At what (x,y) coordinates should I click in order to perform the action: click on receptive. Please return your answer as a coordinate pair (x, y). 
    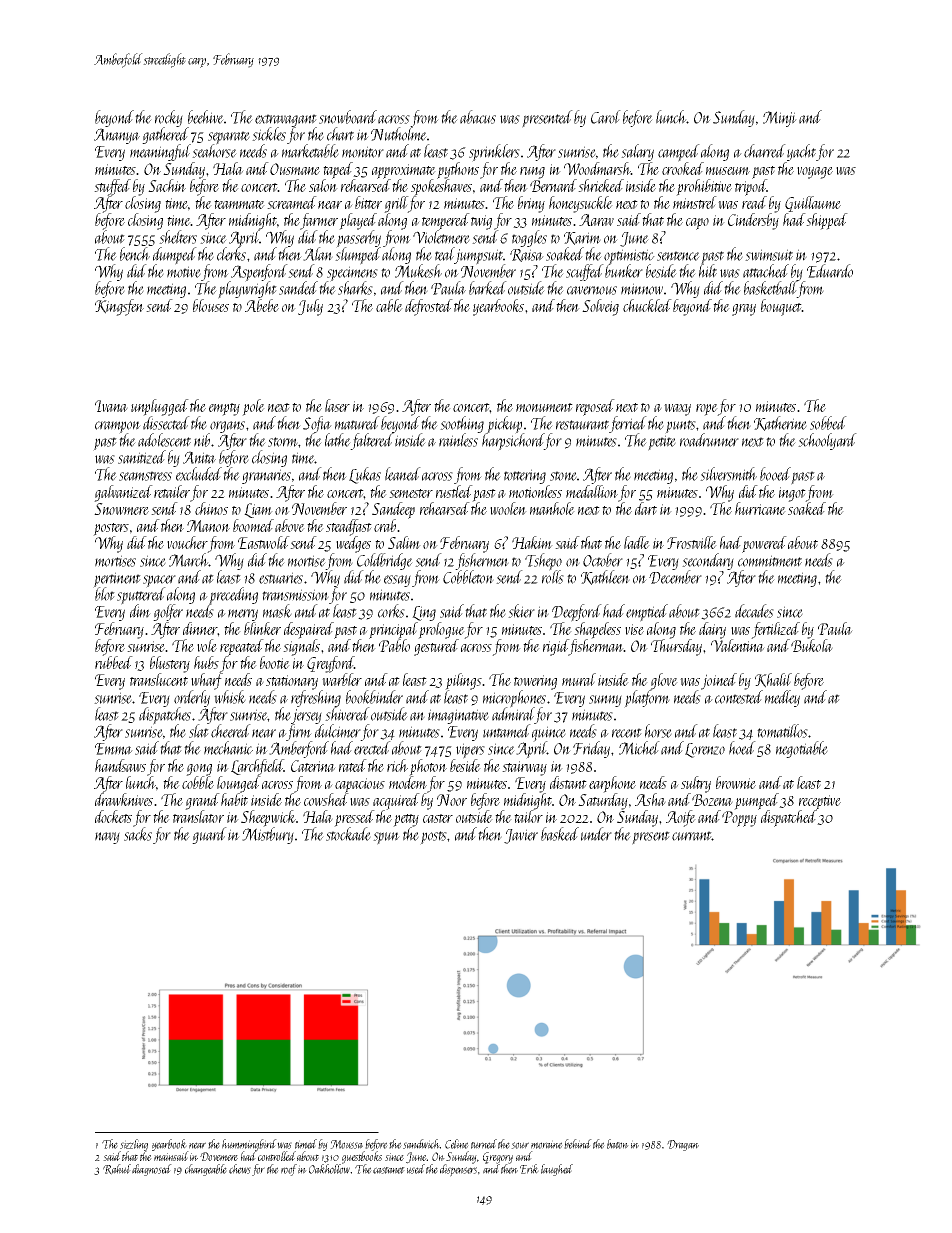
    Looking at the image, I should click on (820, 802).
